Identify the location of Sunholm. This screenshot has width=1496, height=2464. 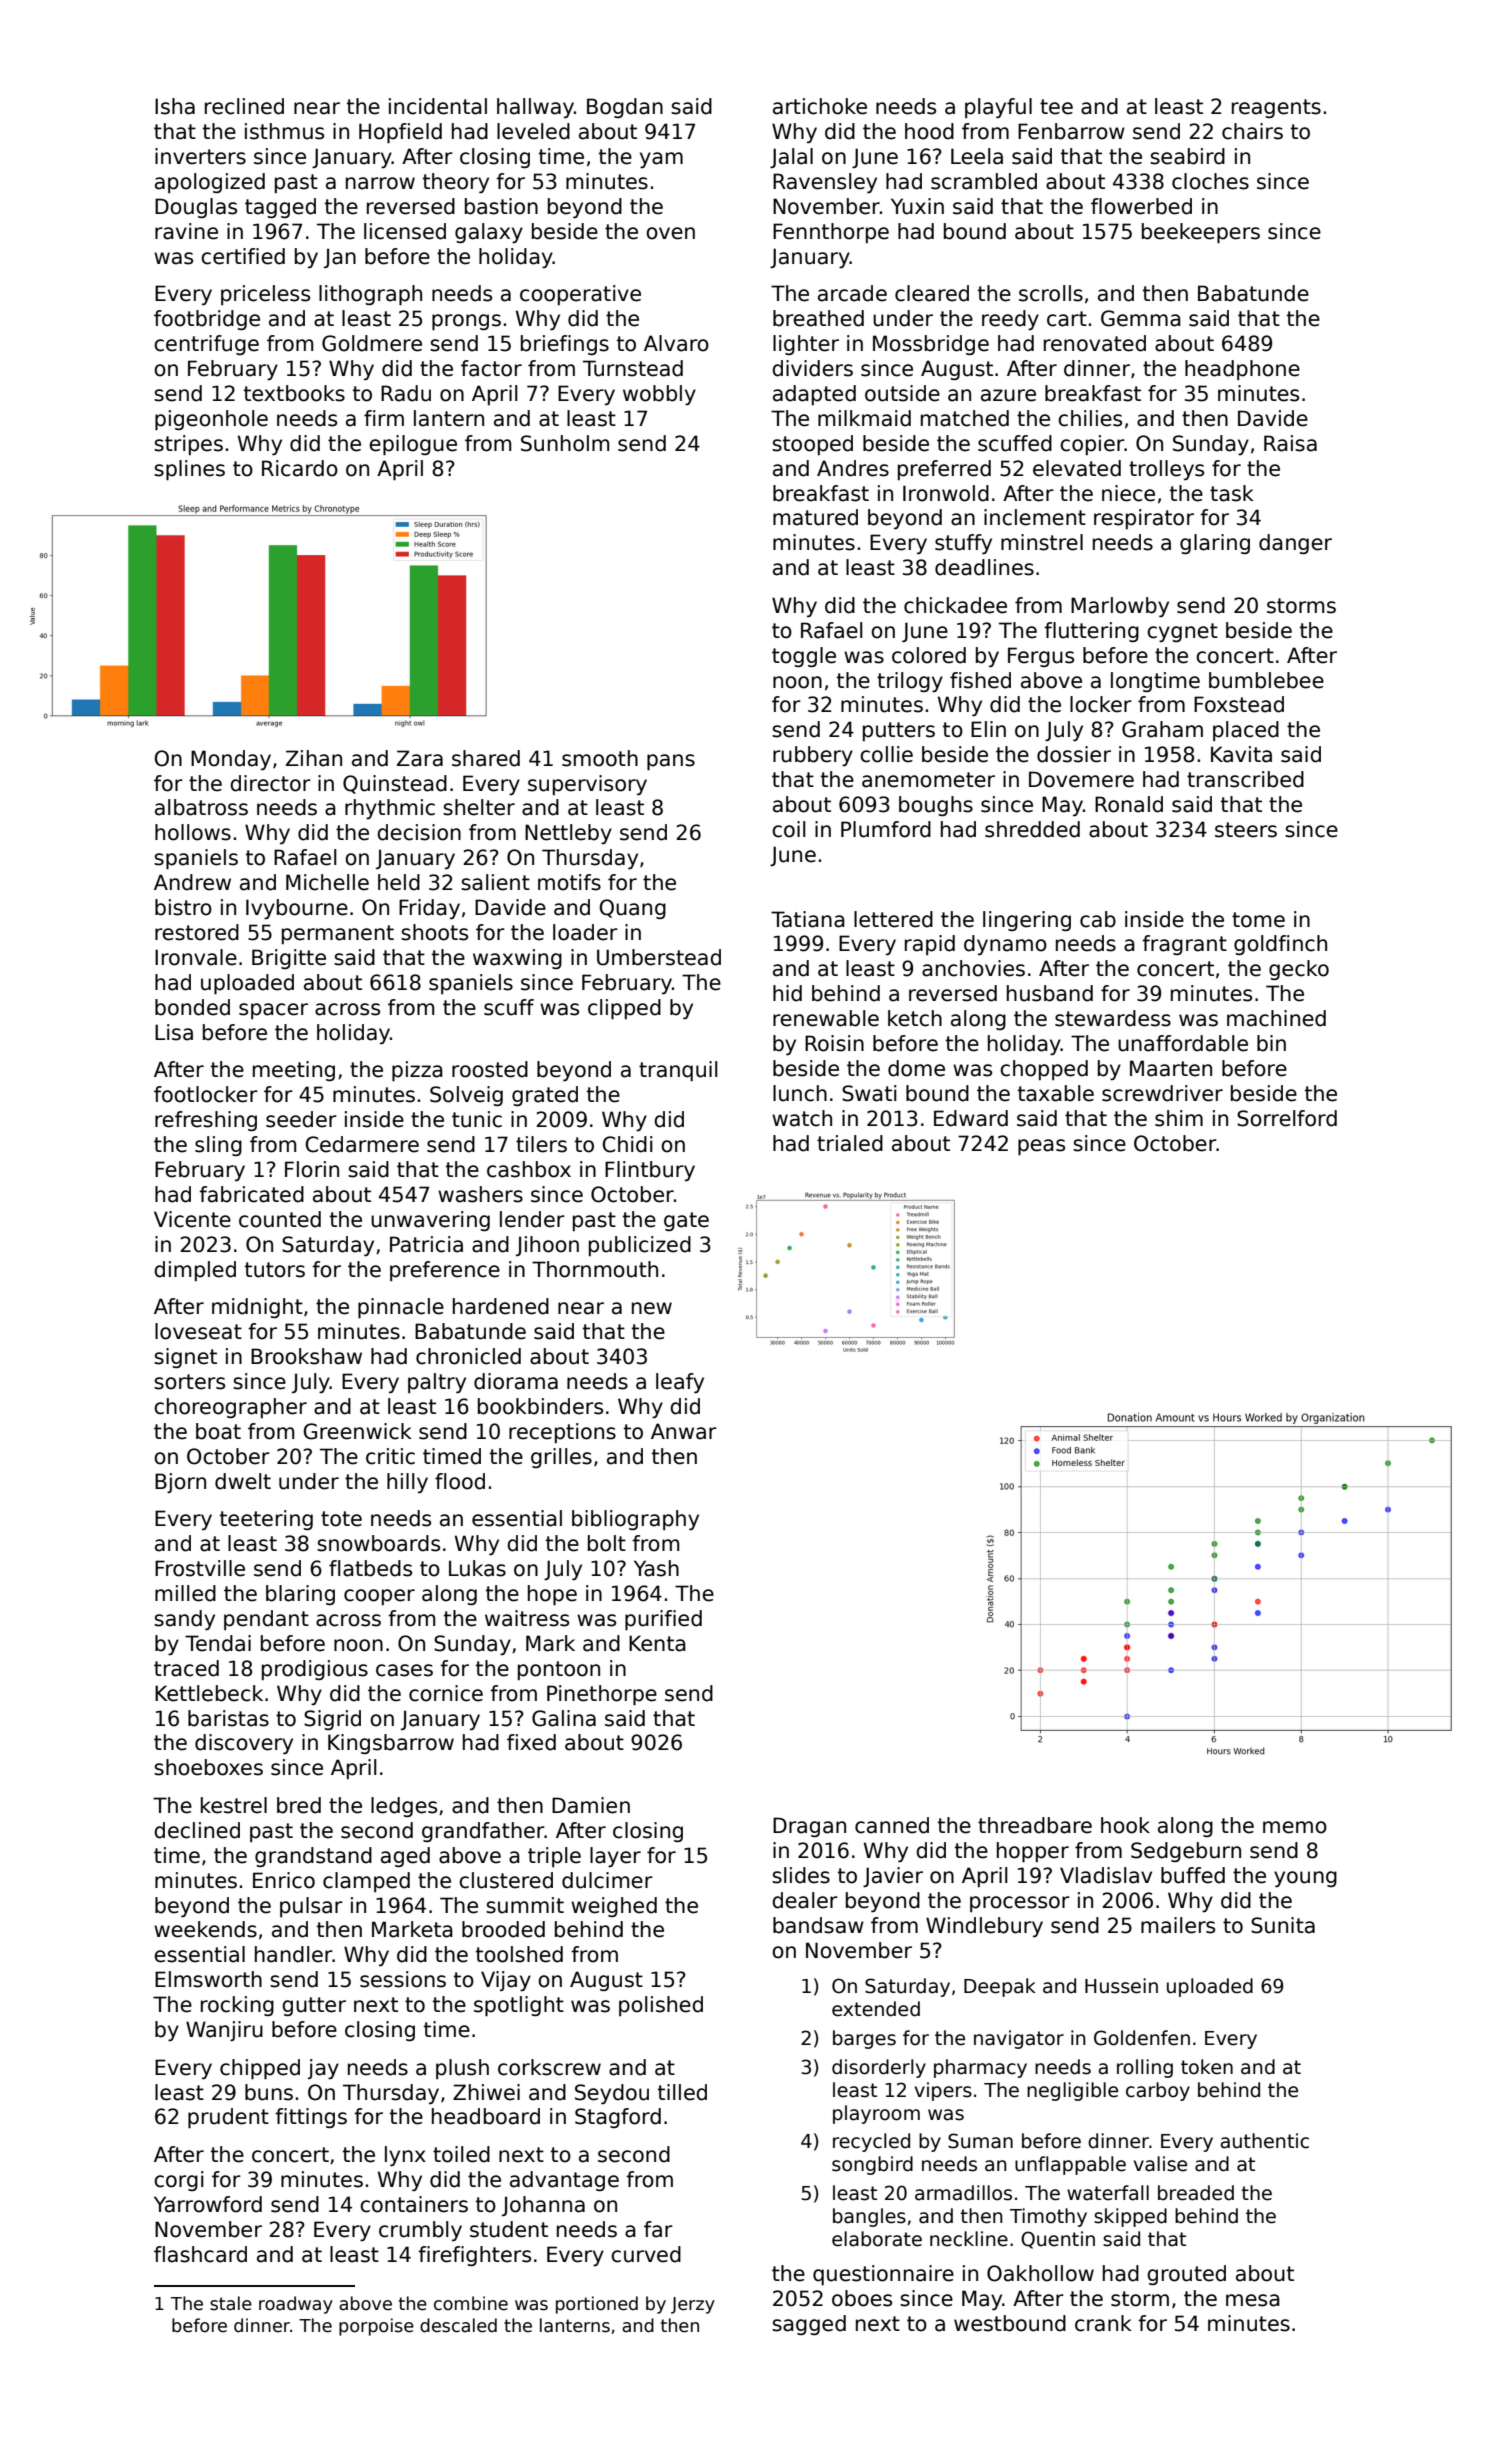
(565, 443).
